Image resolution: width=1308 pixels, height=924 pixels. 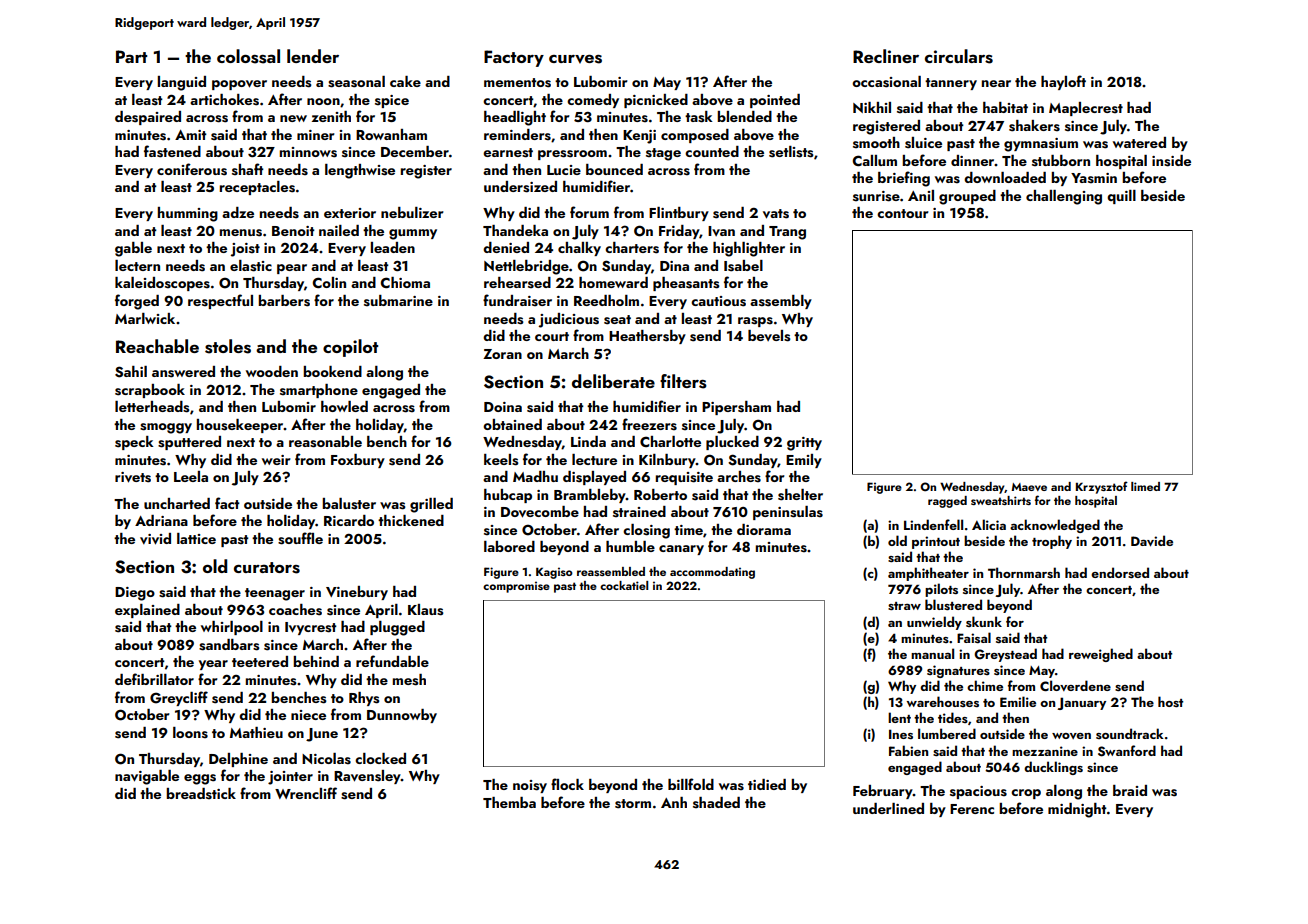 What do you see at coordinates (360, 171) in the document?
I see `lengthwise` at bounding box center [360, 171].
